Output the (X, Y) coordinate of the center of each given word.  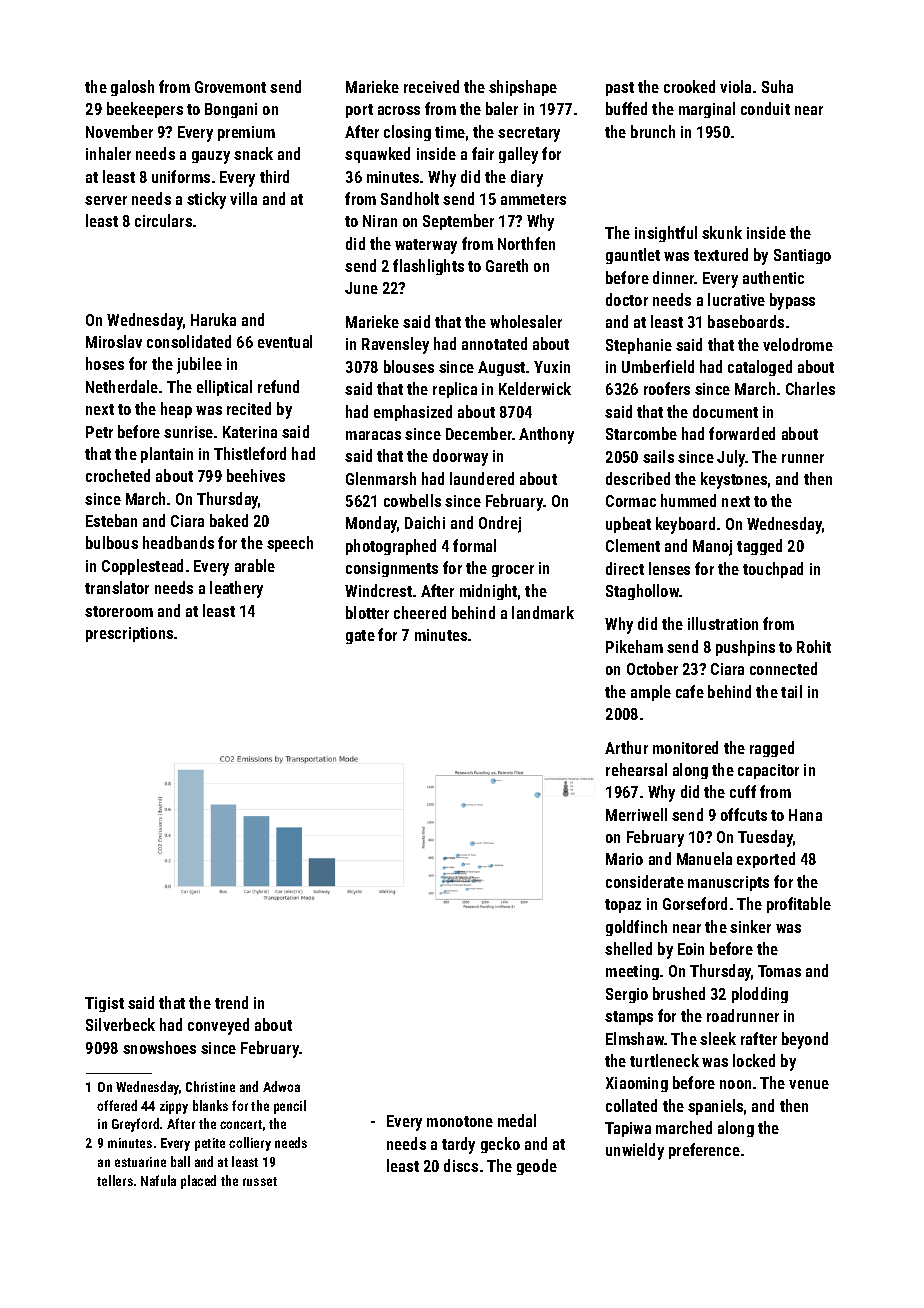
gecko (500, 1145)
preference (704, 1151)
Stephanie (639, 346)
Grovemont (230, 87)
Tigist (104, 1004)
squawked (377, 155)
